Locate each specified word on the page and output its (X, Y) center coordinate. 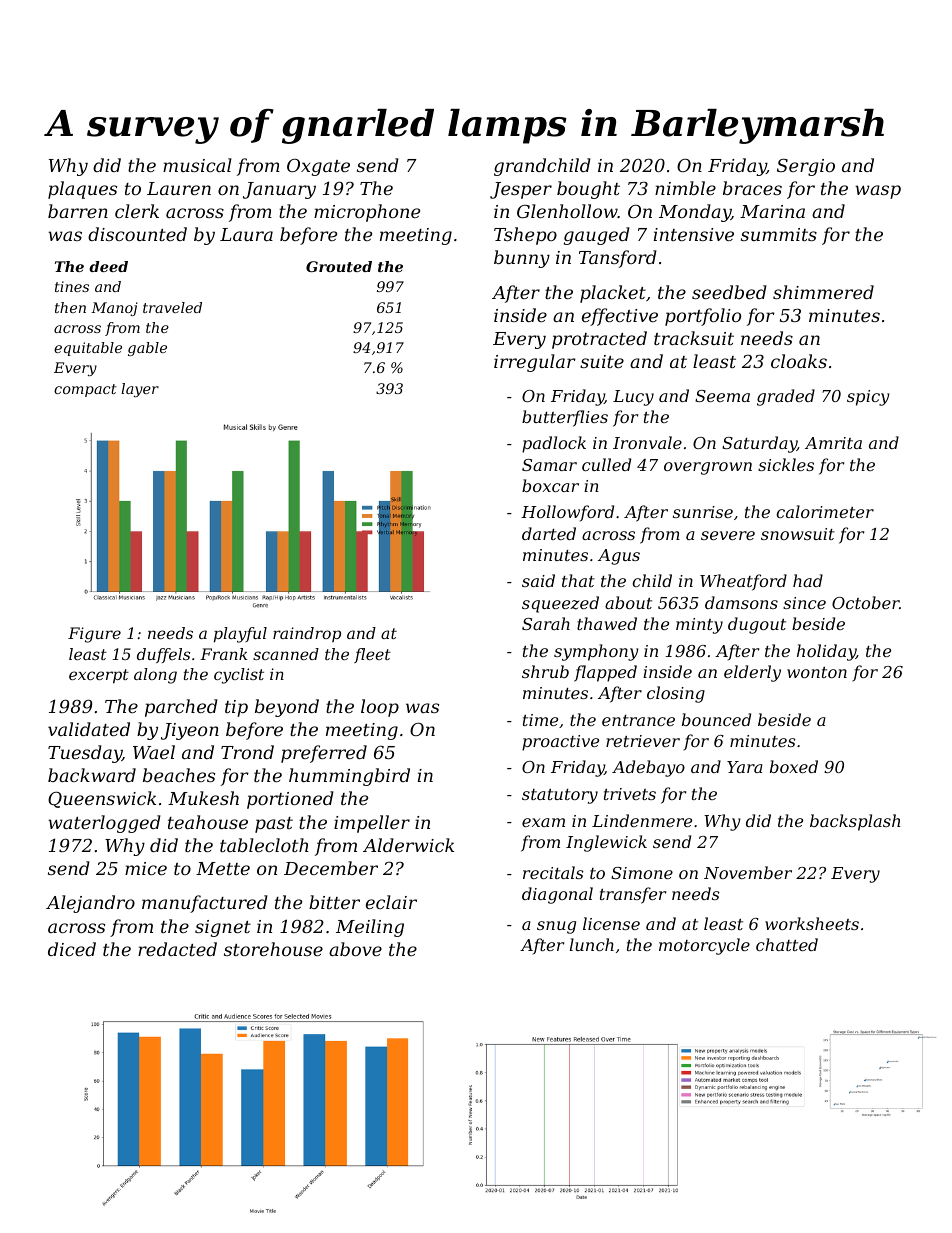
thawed (607, 623)
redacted (177, 949)
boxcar (550, 485)
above (355, 949)
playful (240, 635)
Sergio (806, 167)
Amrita (833, 443)
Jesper (521, 190)
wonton (817, 672)
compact (85, 390)
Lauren (179, 188)
